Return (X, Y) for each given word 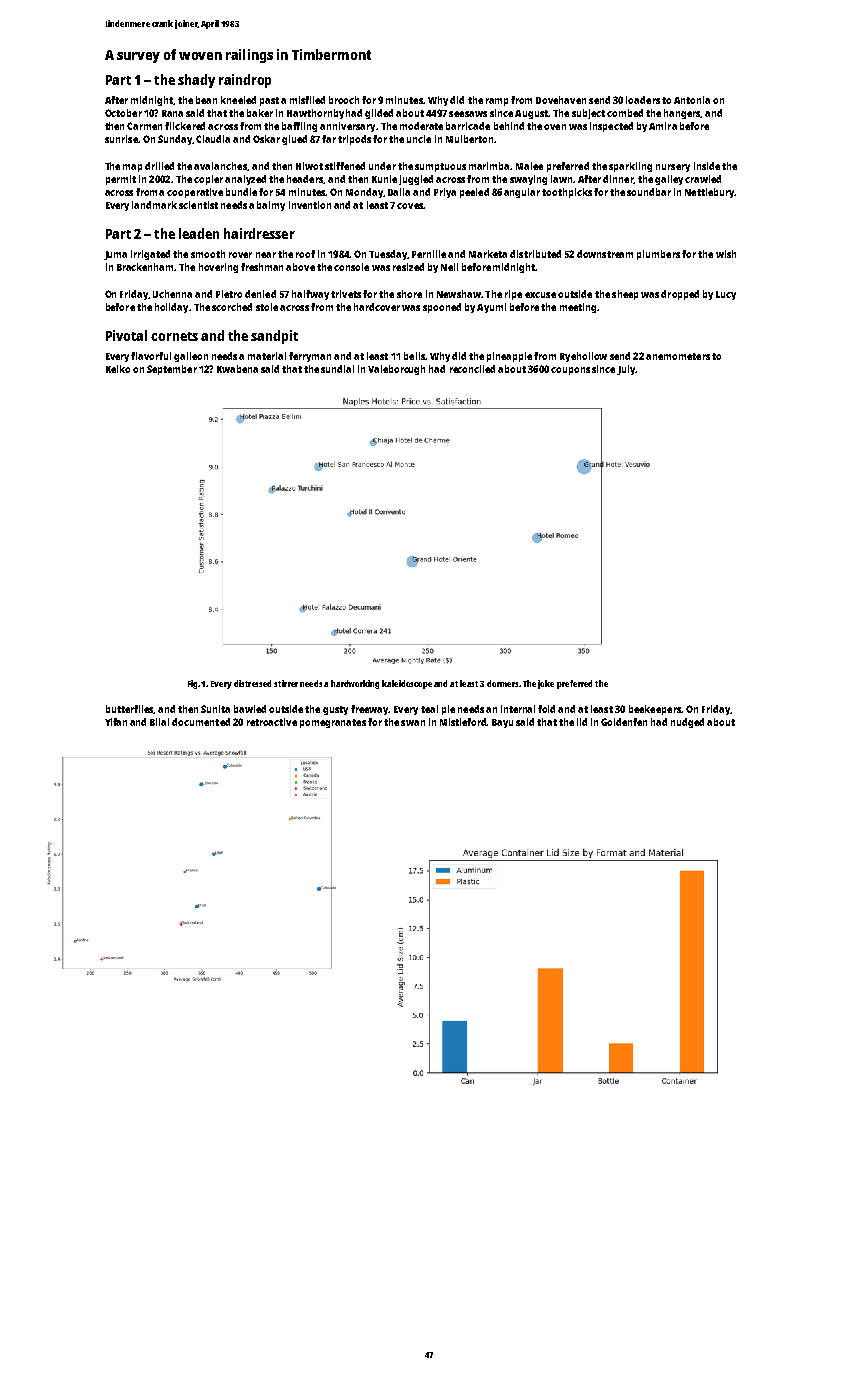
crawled (703, 179)
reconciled (472, 369)
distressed (252, 683)
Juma (115, 255)
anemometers (678, 356)
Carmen (144, 126)
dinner (618, 179)
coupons (570, 371)
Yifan (116, 722)
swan (413, 723)
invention (310, 205)
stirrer (286, 683)
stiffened (345, 166)
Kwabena (237, 369)
